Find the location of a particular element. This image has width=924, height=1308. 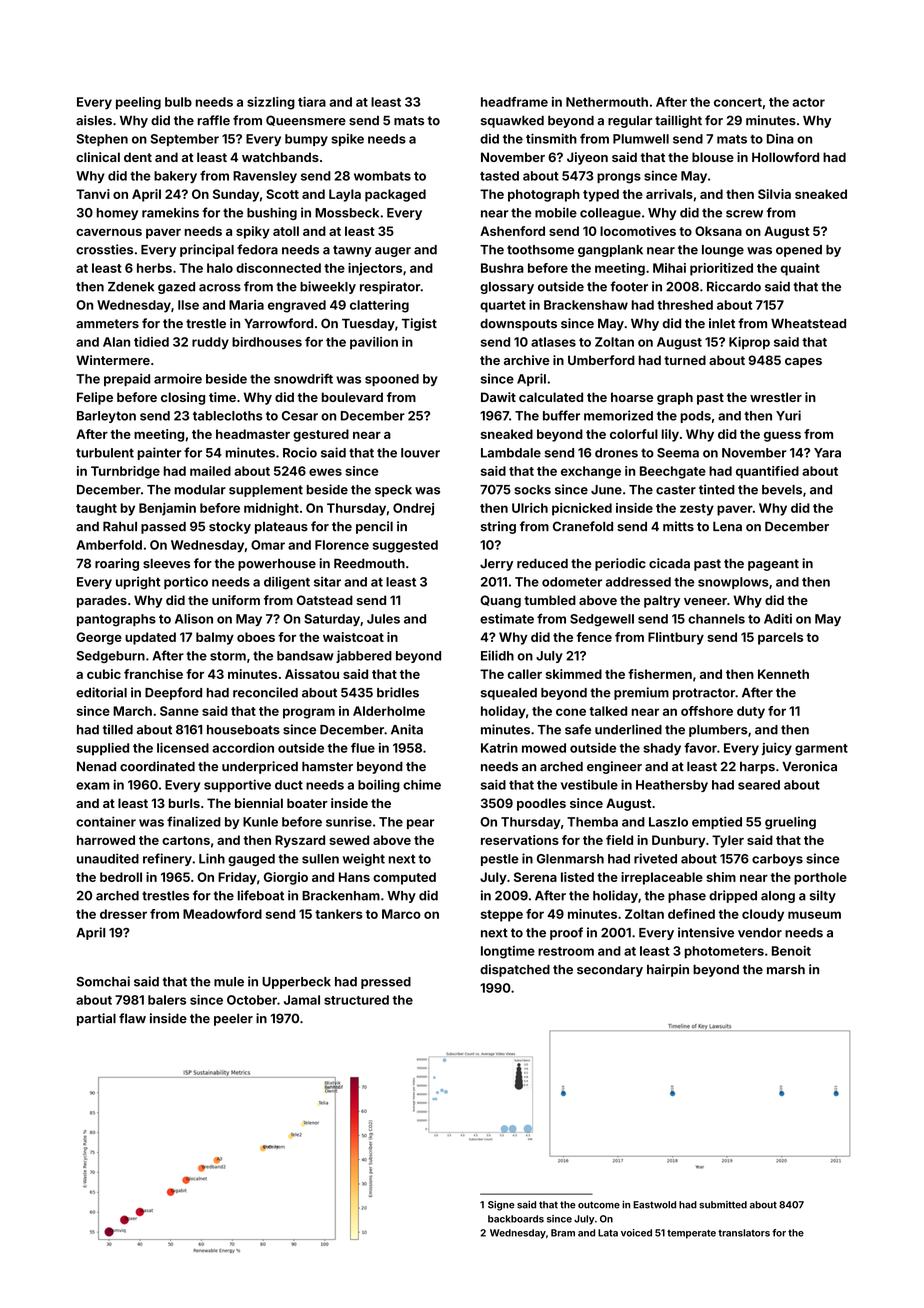

tidied is located at coordinates (151, 342).
